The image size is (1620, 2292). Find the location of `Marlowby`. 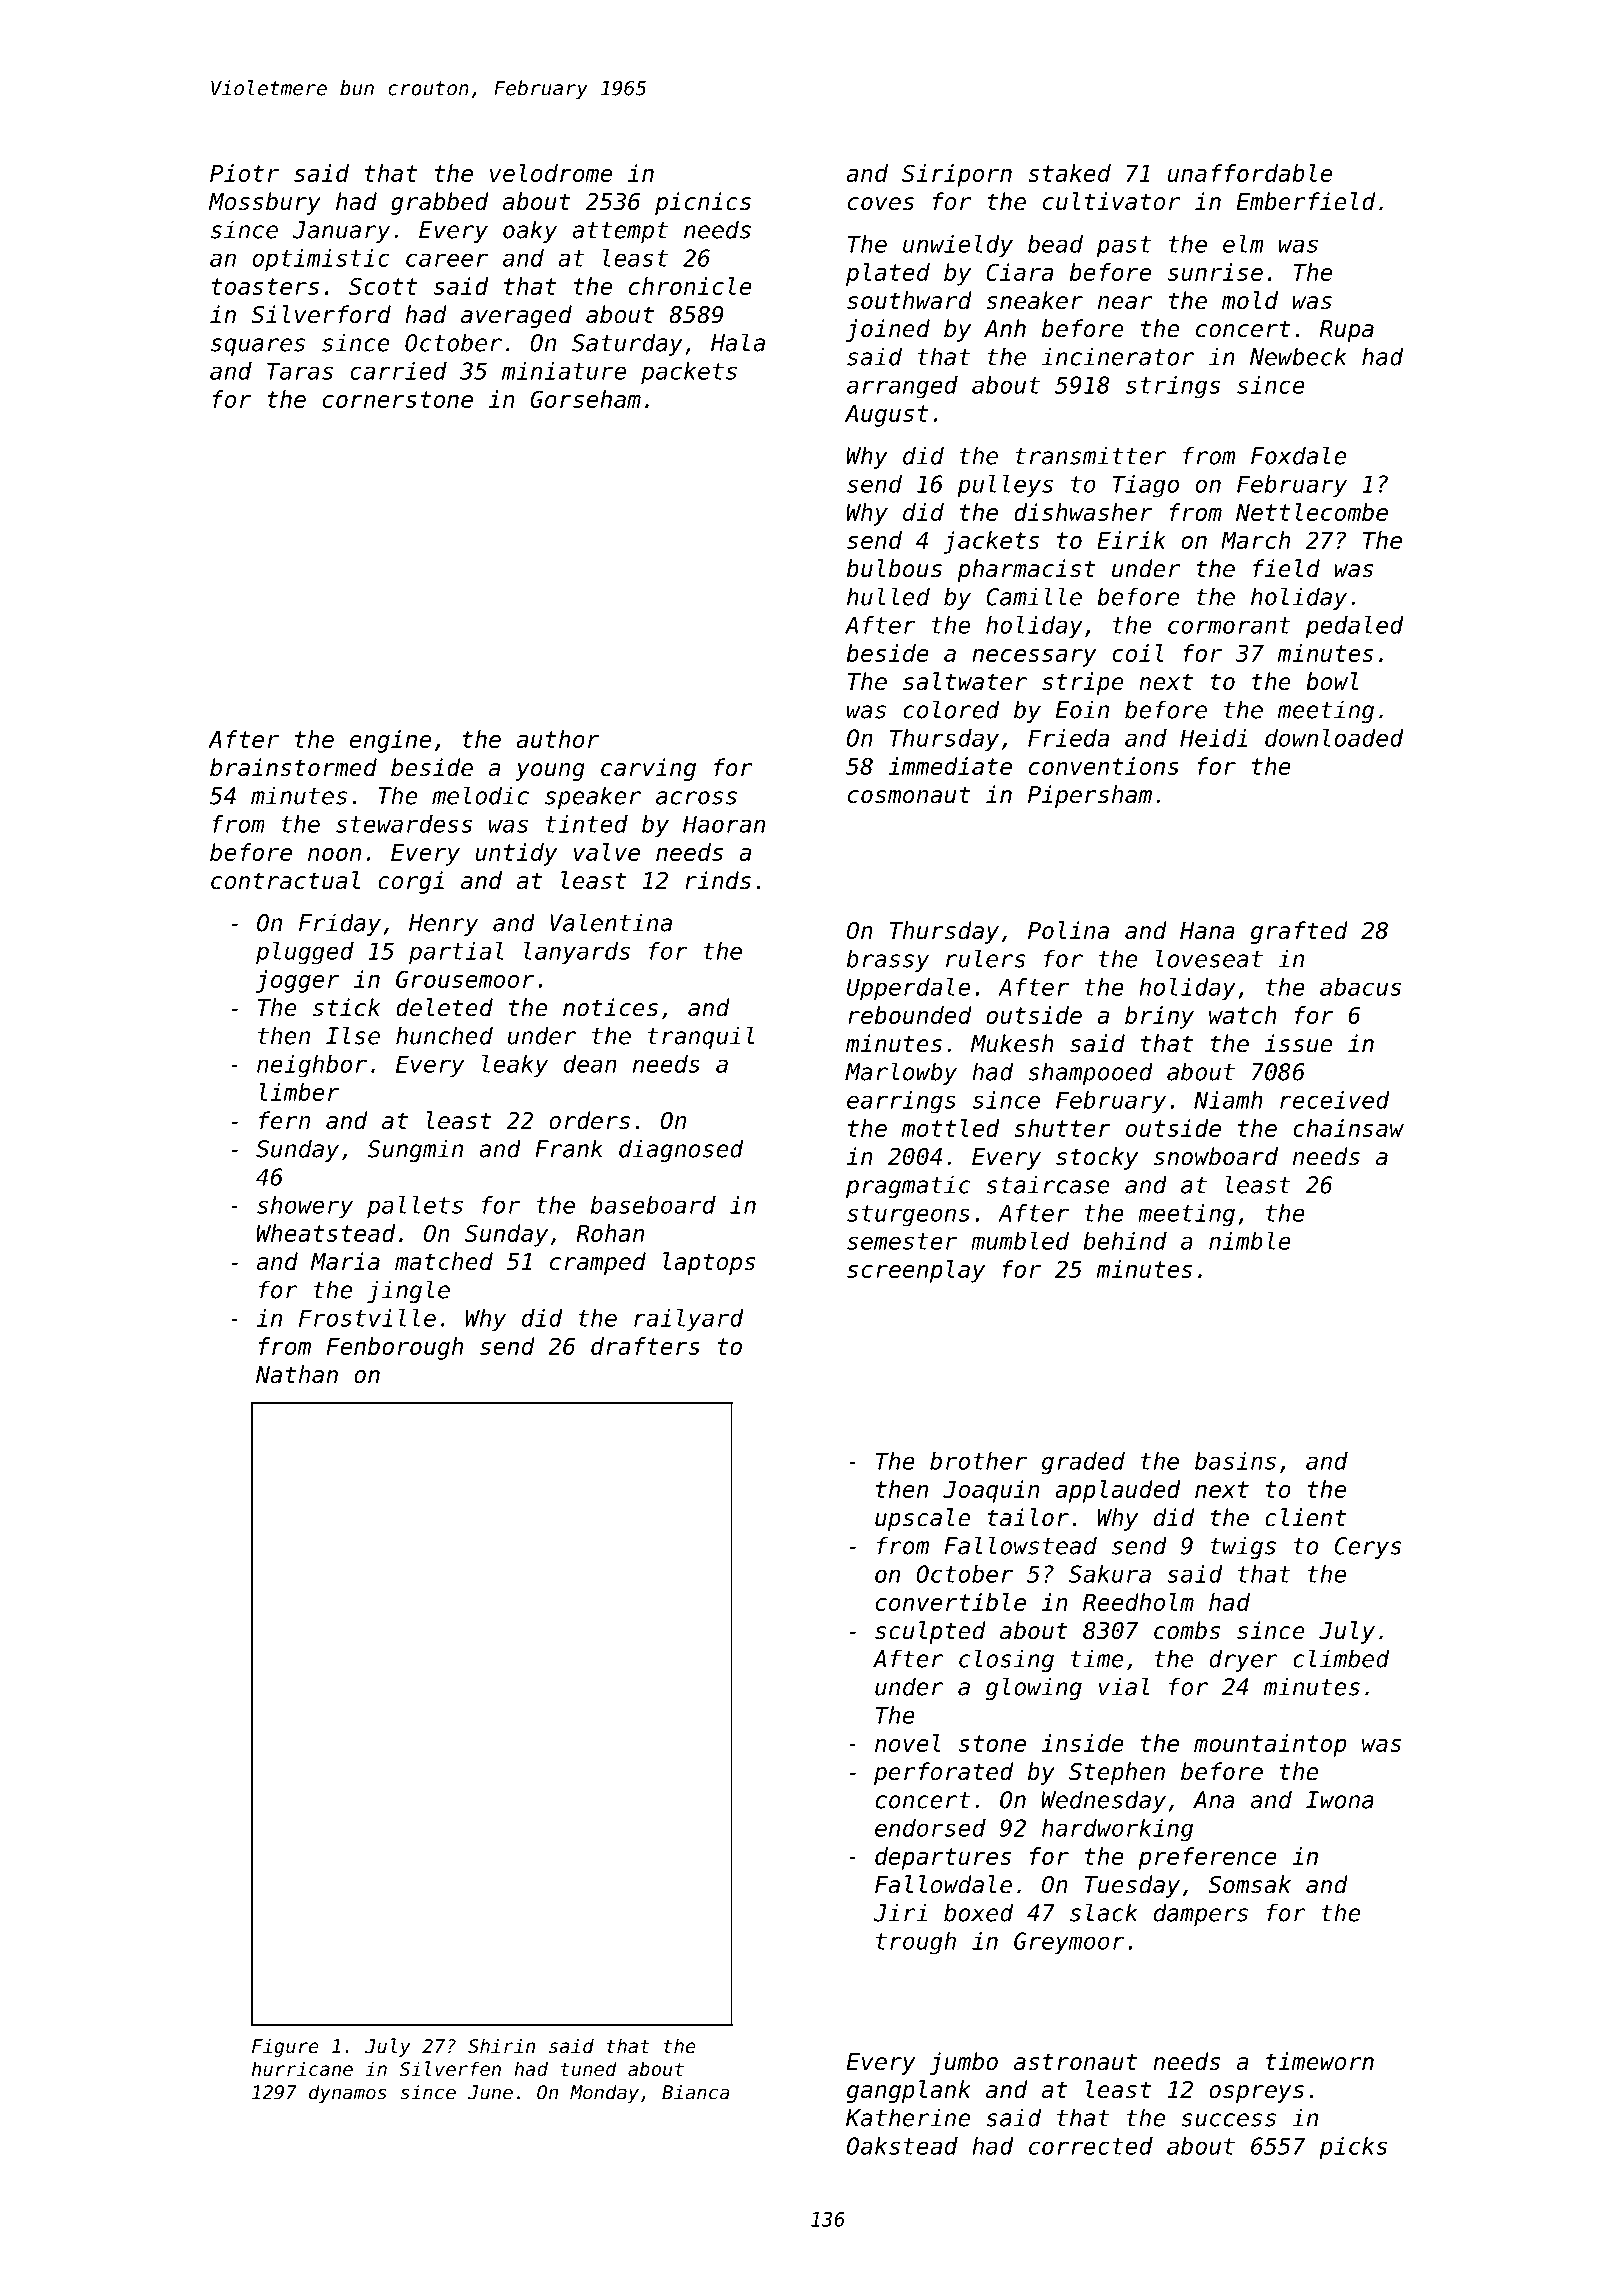

Marlowby is located at coordinates (901, 1073).
